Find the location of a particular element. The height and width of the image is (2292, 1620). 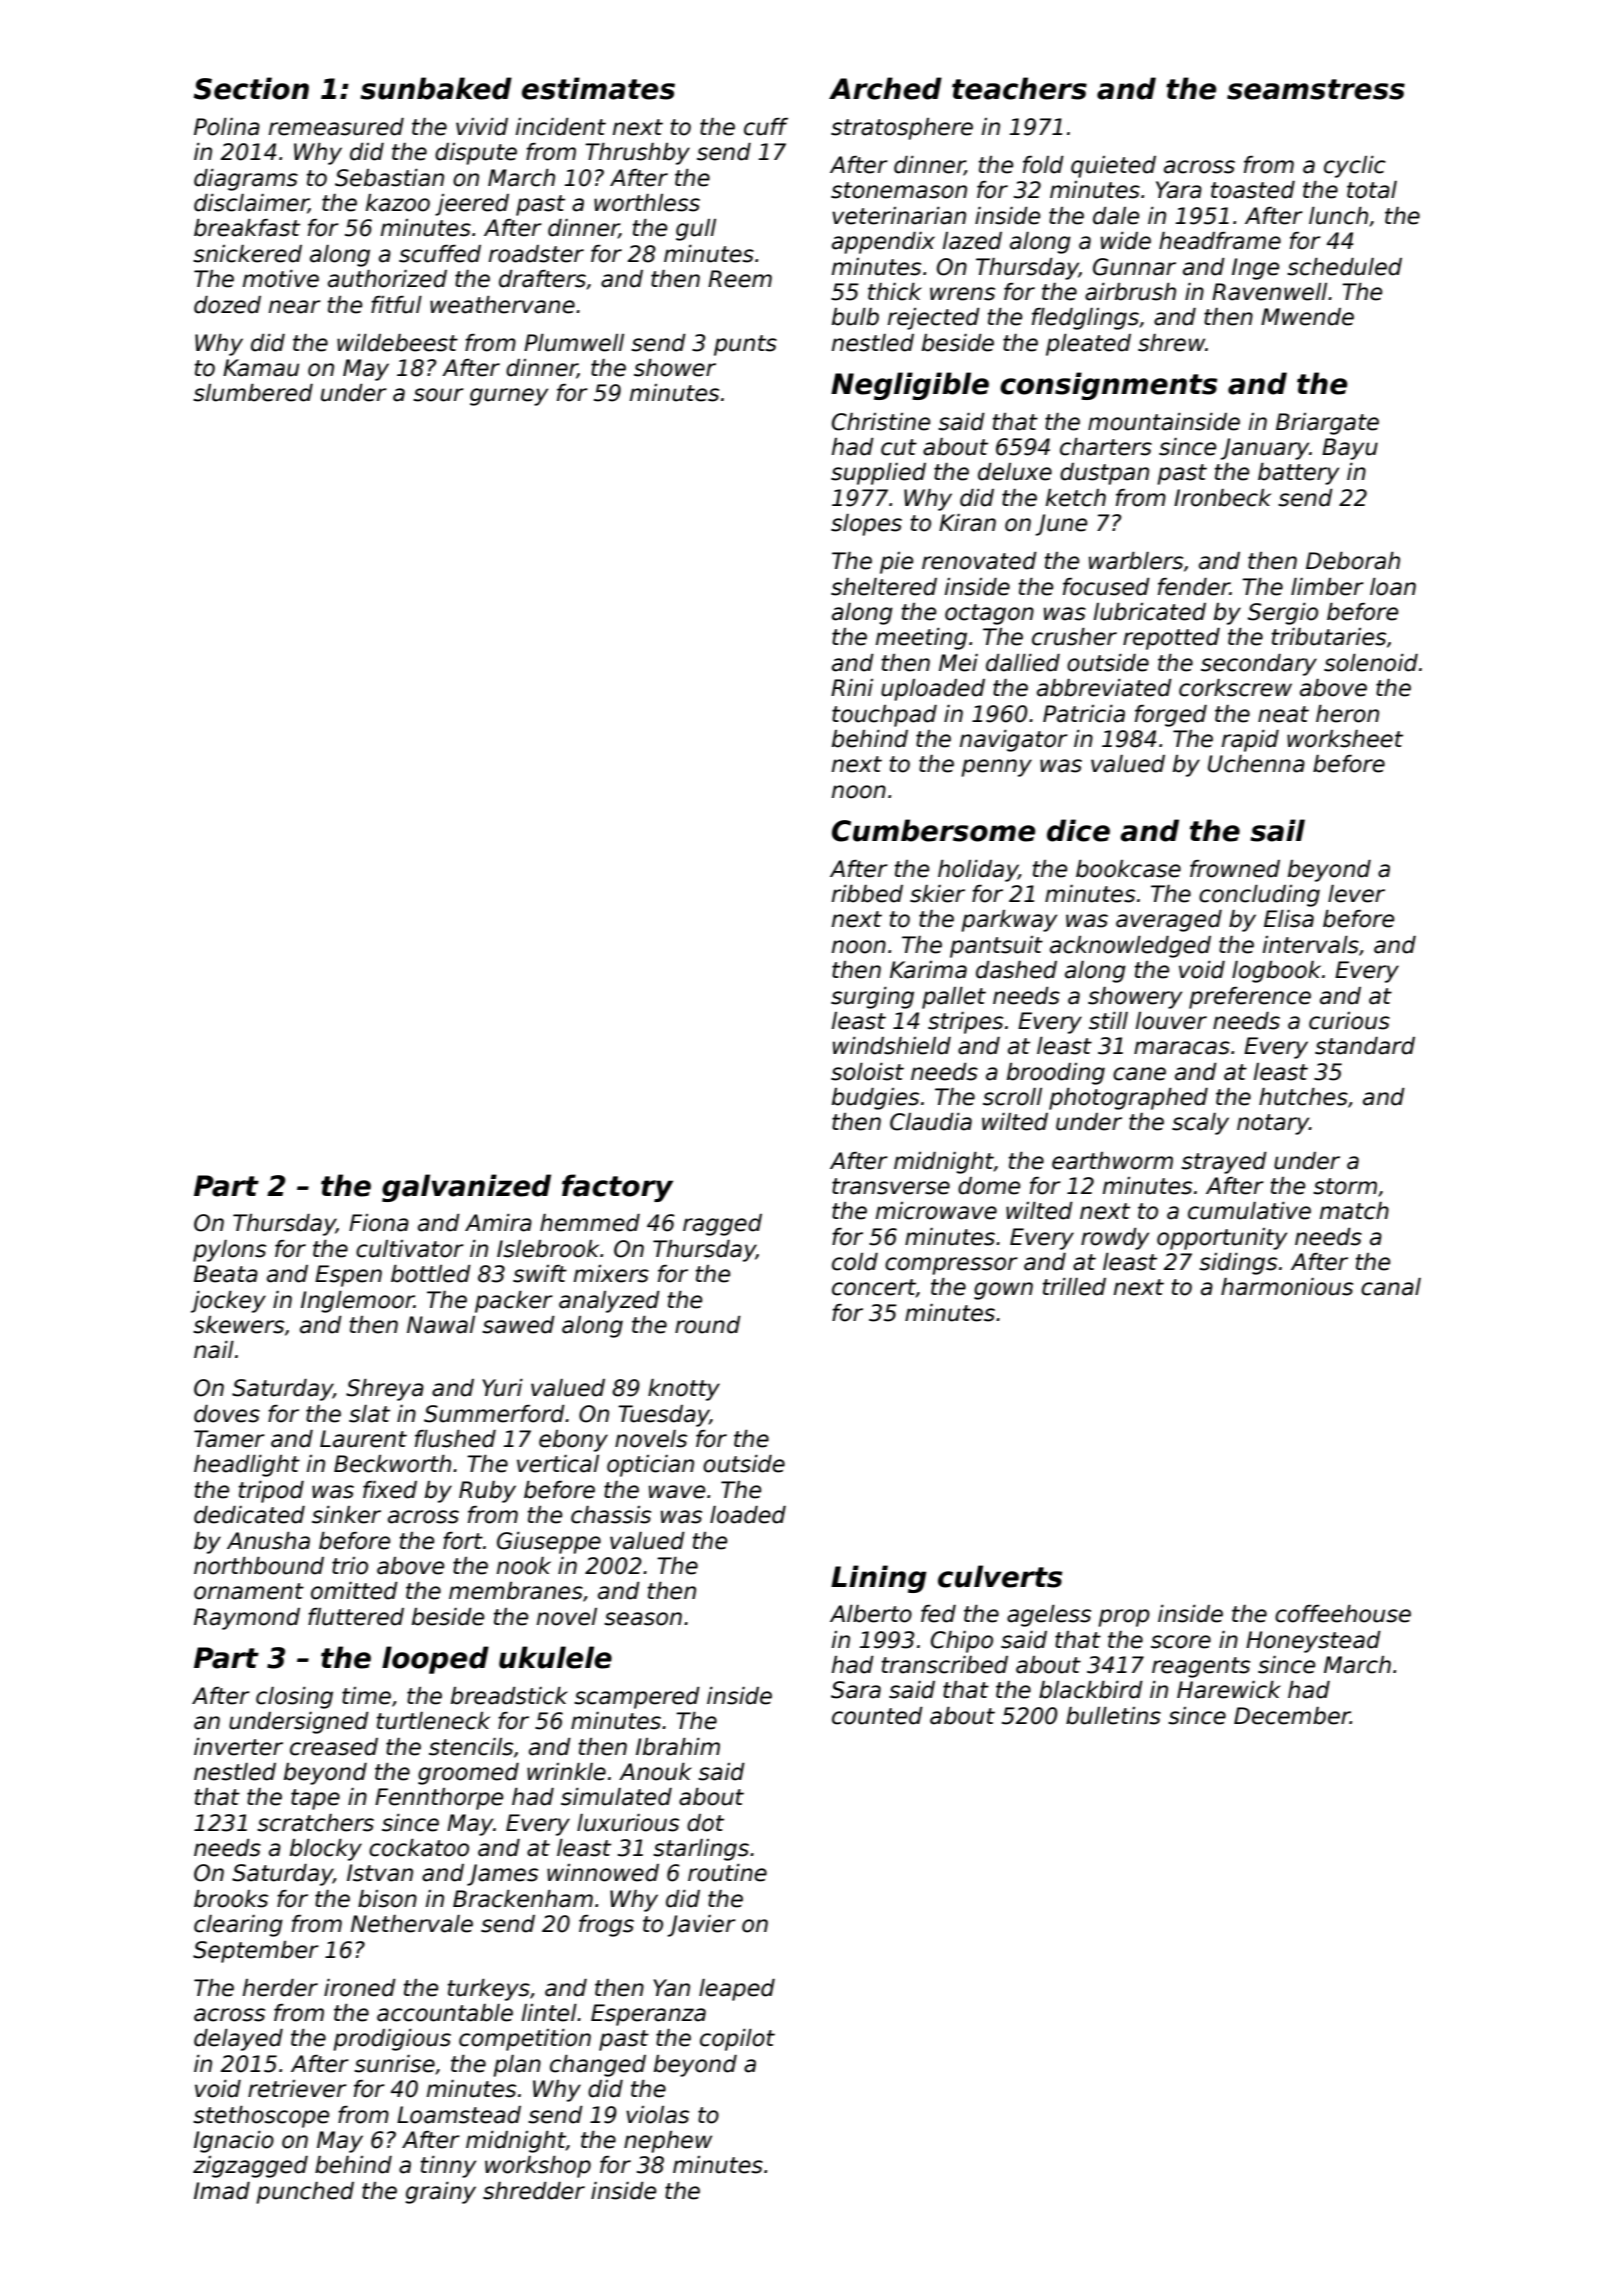

slumbered is located at coordinates (253, 393).
